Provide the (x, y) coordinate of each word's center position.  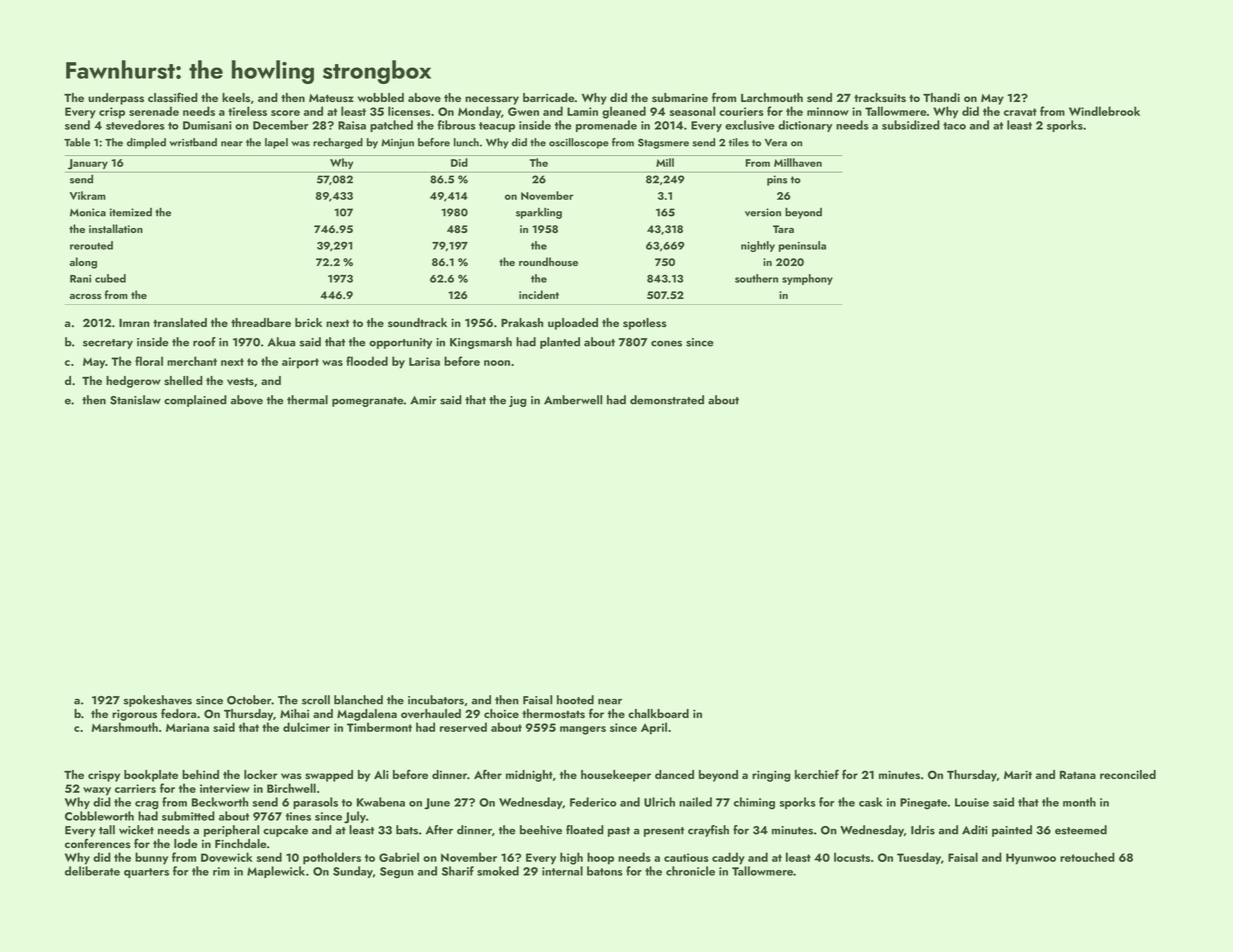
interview (225, 788)
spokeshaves (157, 701)
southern (756, 278)
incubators (436, 700)
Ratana (1078, 775)
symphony (807, 279)
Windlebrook (1104, 111)
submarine (680, 97)
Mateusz (331, 98)
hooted (575, 700)
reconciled (1128, 774)
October (249, 700)
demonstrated (667, 400)
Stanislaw (135, 400)
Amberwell (573, 400)
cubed (110, 278)
